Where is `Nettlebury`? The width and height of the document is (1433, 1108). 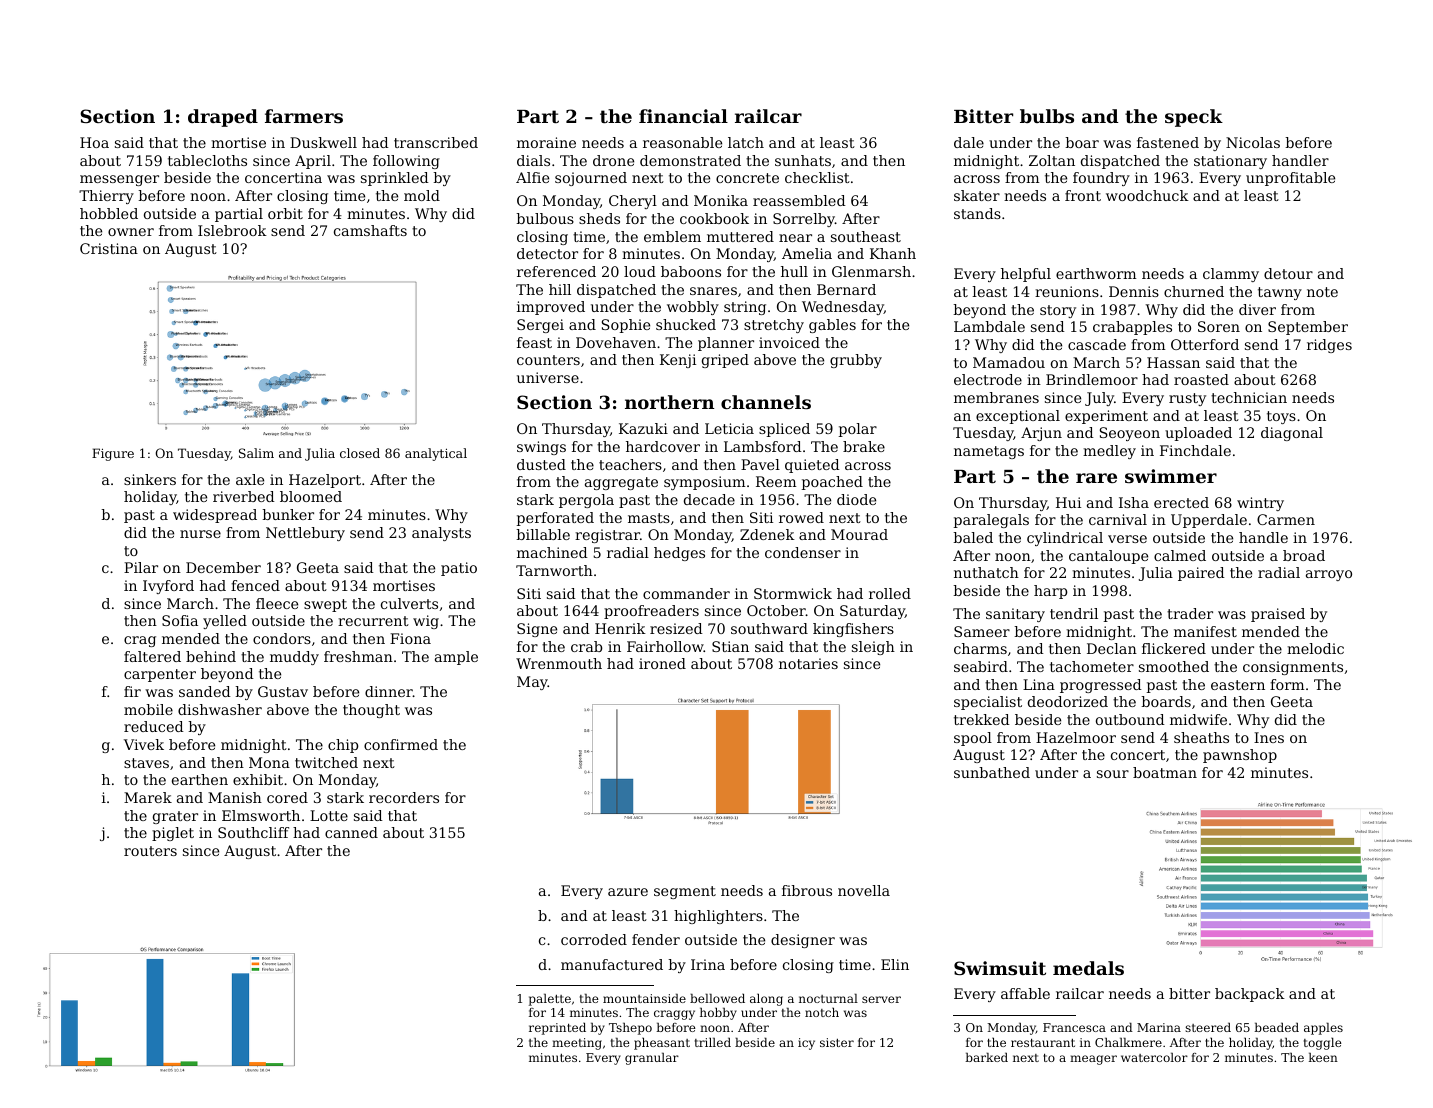
Nettlebury is located at coordinates (305, 534).
